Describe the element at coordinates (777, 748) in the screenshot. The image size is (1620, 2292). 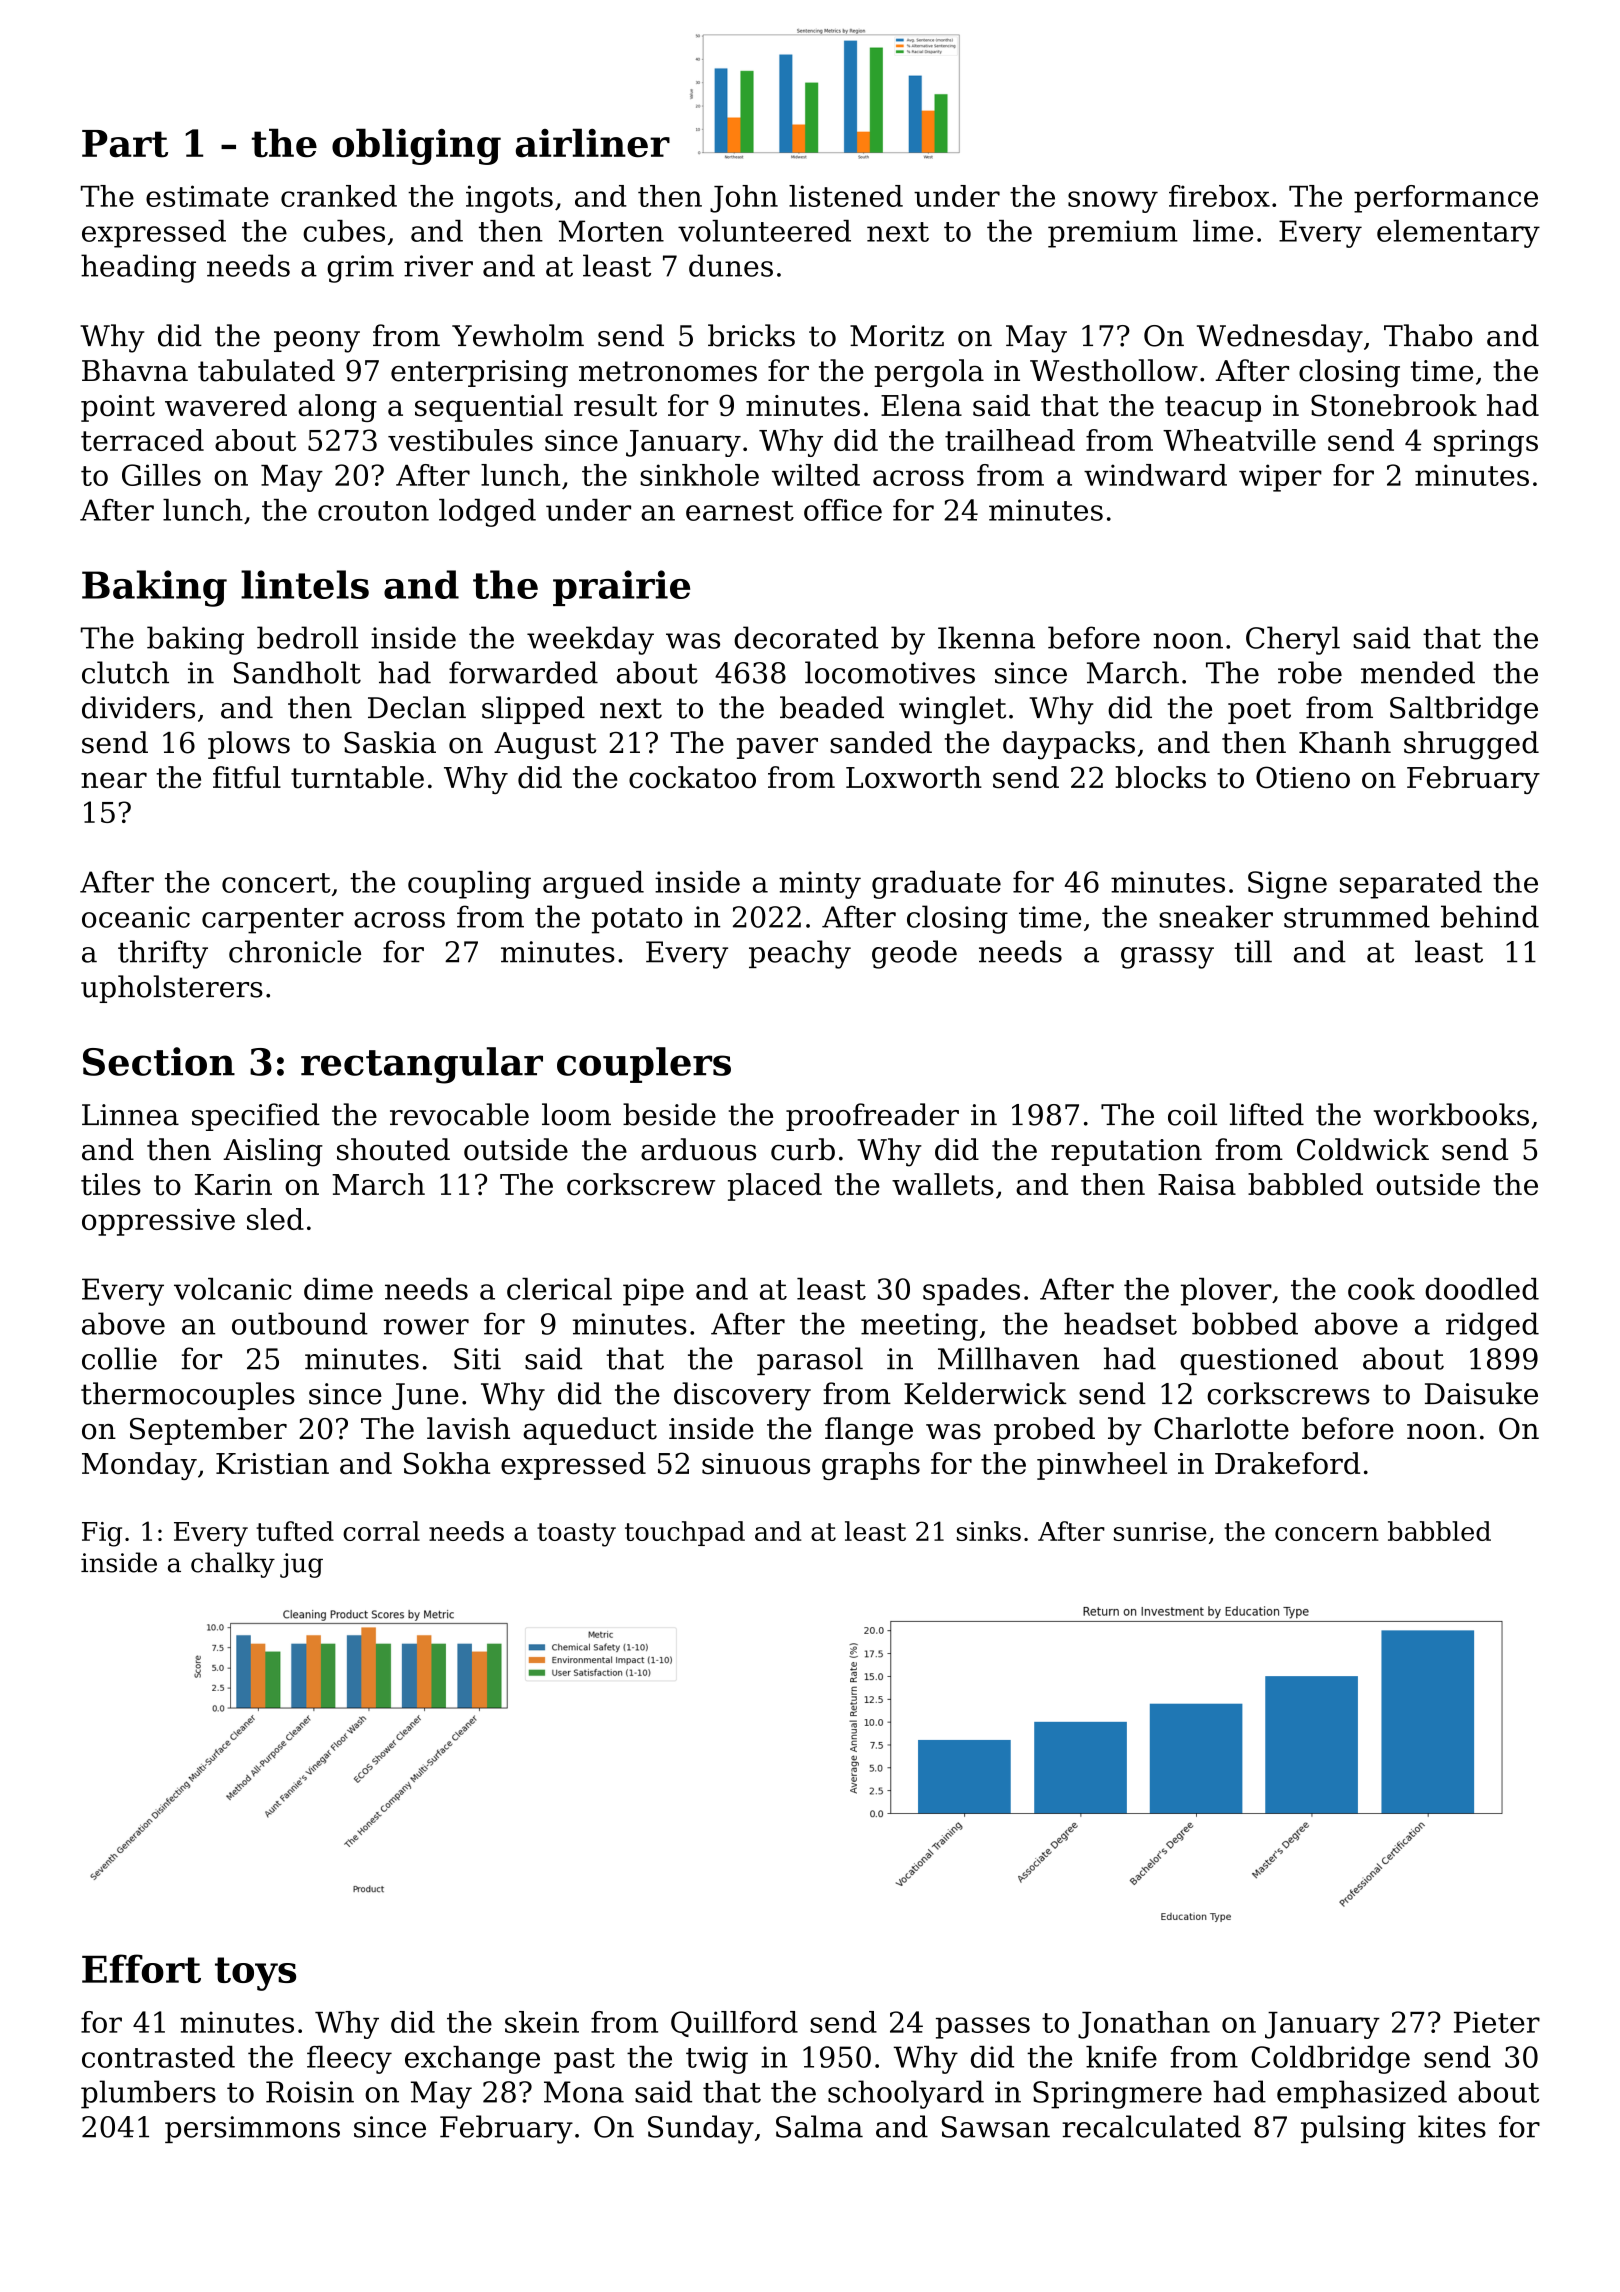
I see `paver` at that location.
